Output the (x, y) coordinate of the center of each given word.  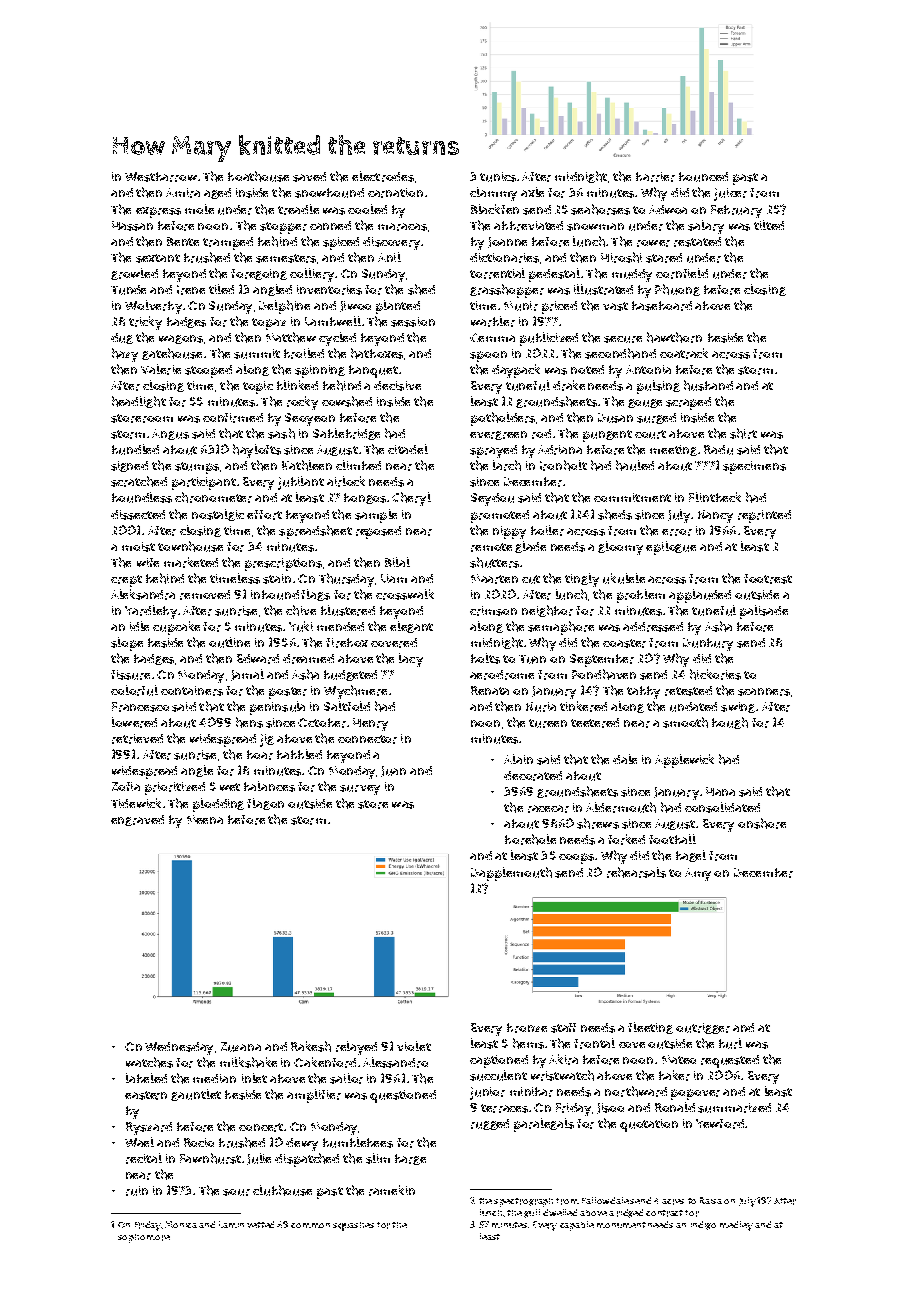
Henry (370, 724)
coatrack (684, 353)
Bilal (397, 562)
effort (264, 515)
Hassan (132, 226)
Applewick (684, 761)
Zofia (126, 786)
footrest (768, 579)
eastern (146, 1095)
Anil (389, 257)
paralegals (544, 1125)
